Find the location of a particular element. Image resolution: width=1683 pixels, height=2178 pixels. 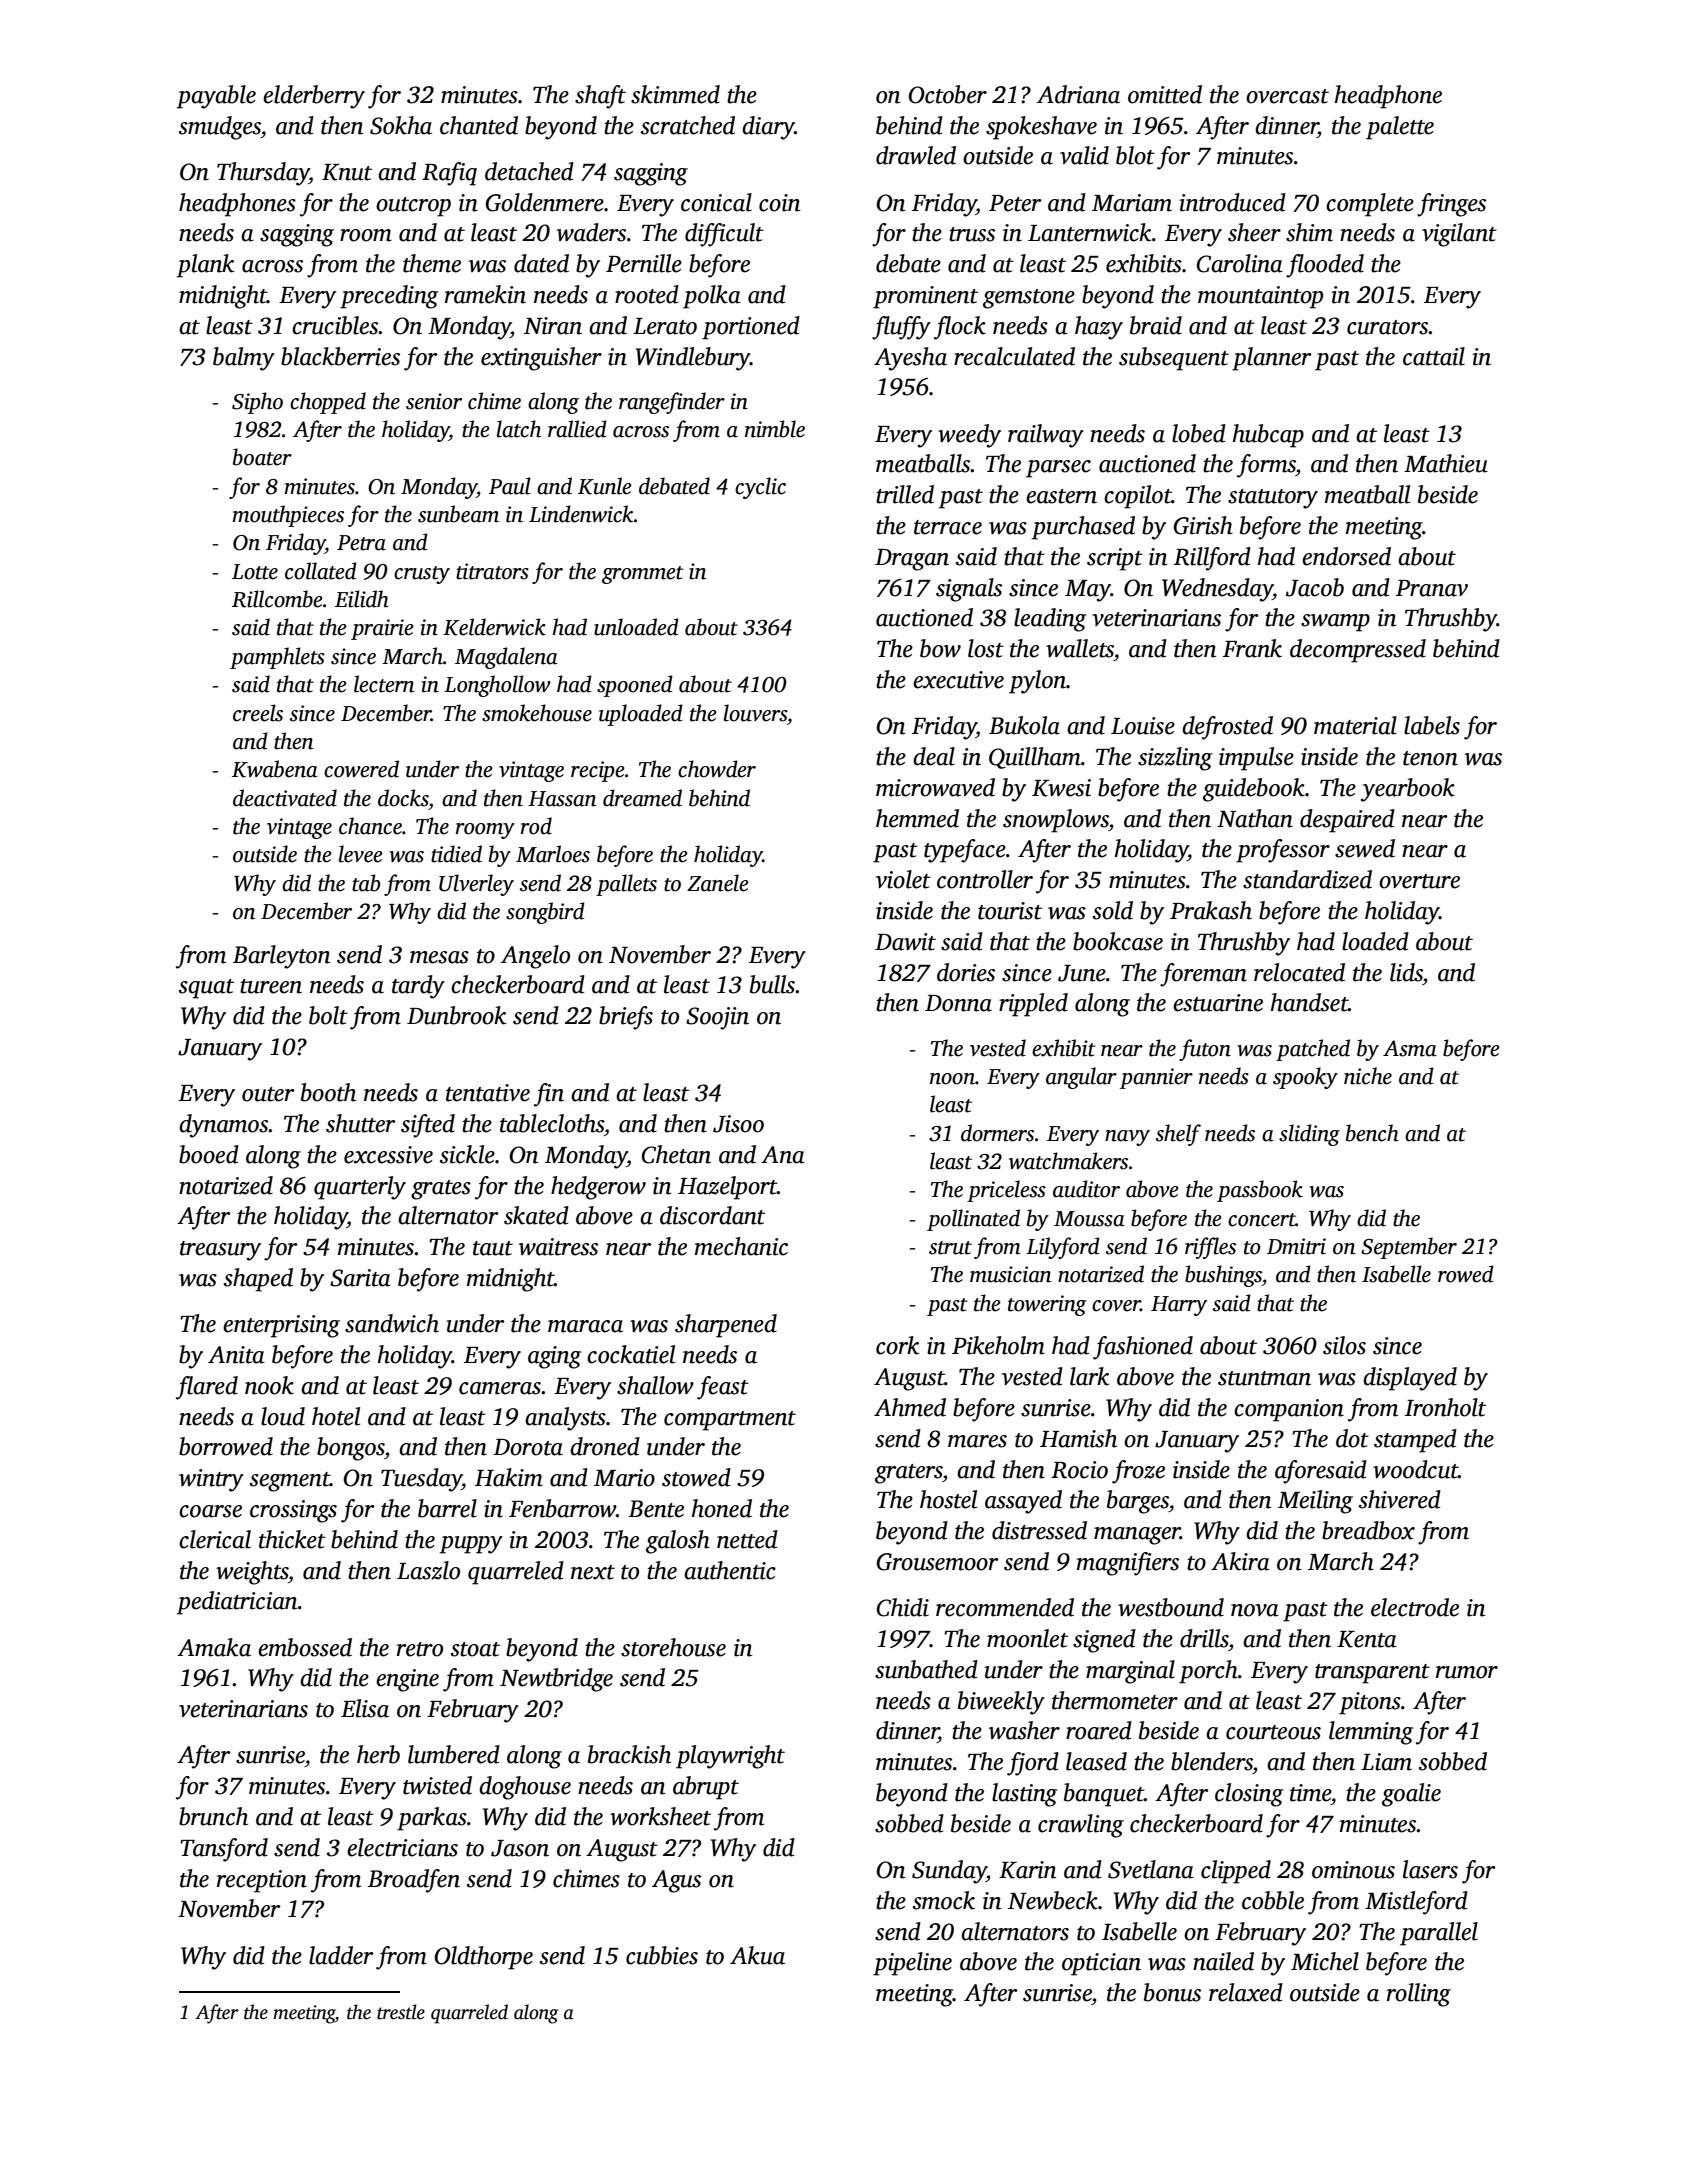

Dragan is located at coordinates (912, 560).
